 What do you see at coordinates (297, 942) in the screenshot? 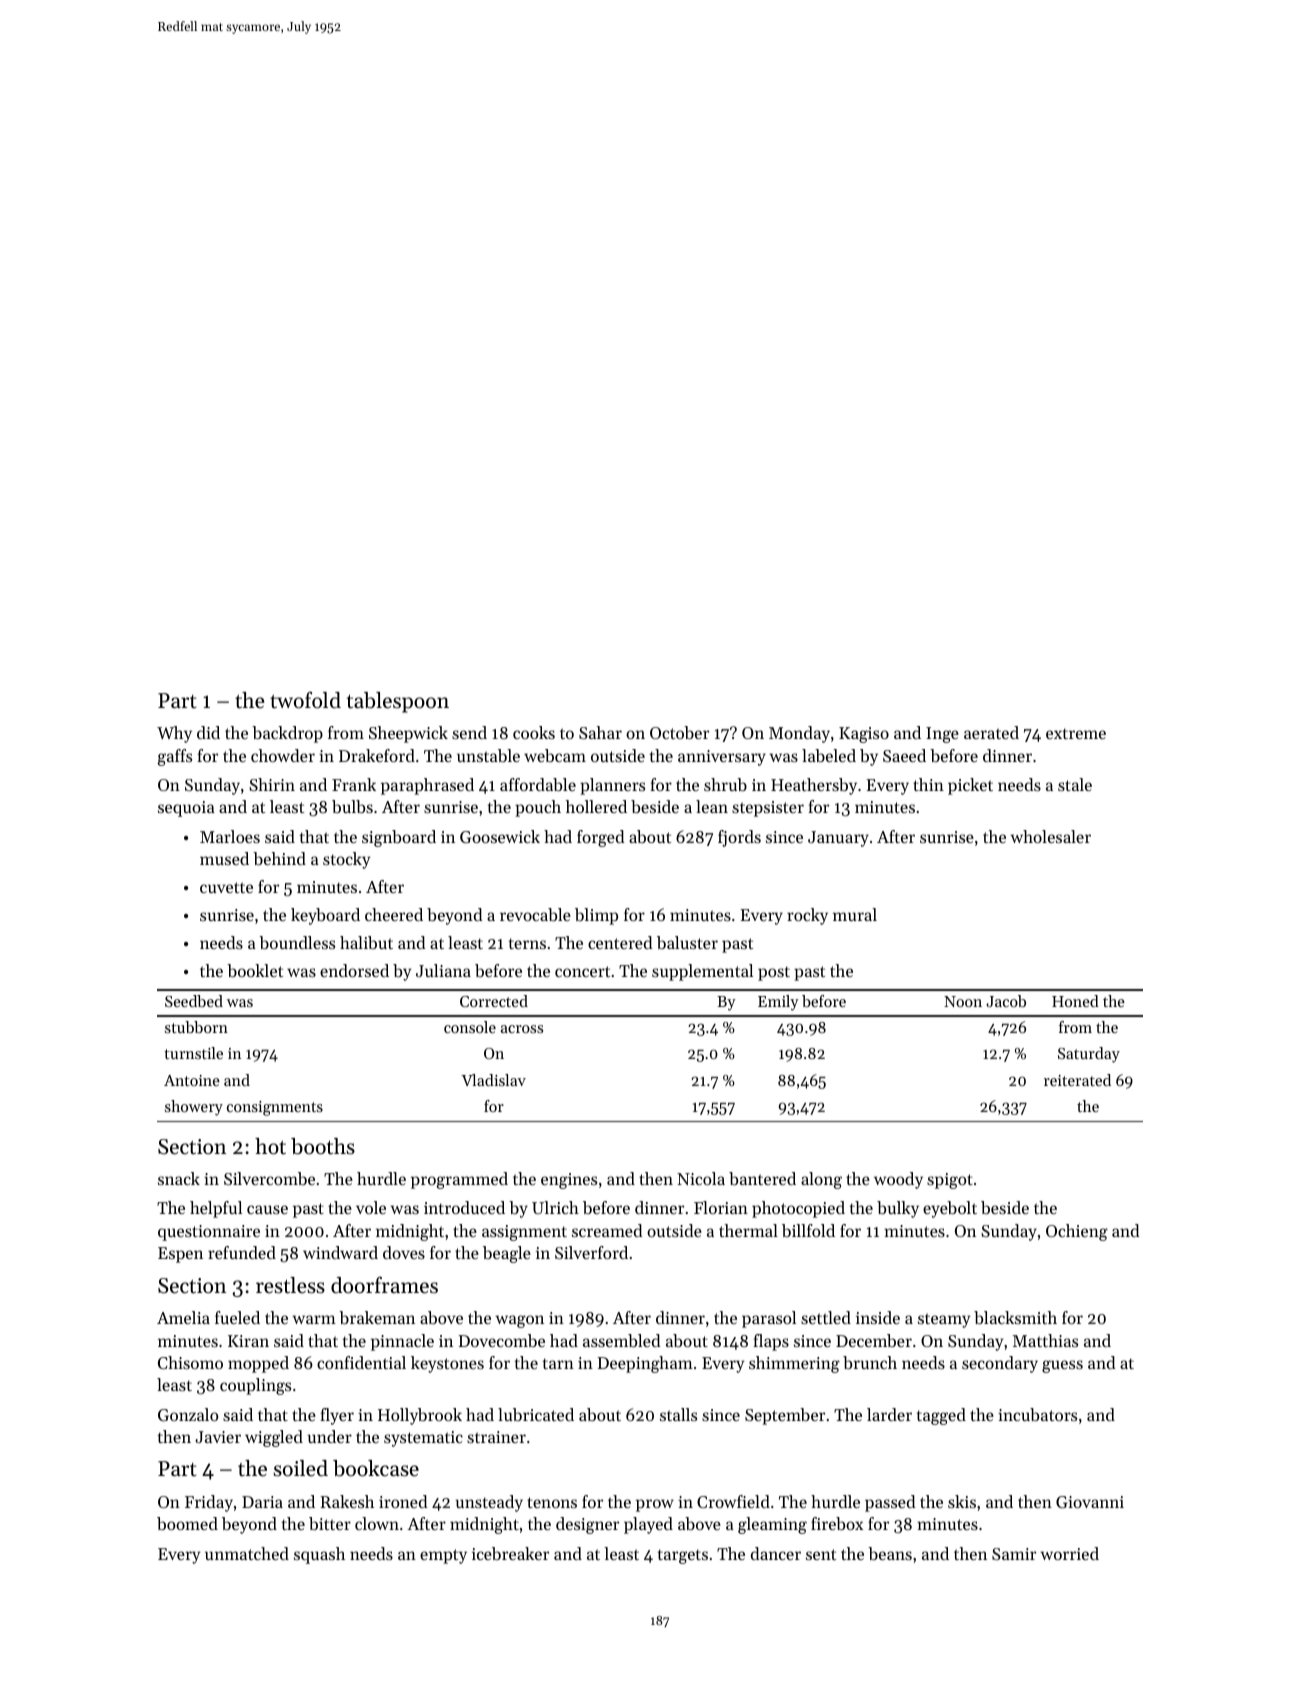
I see `boundless` at bounding box center [297, 942].
